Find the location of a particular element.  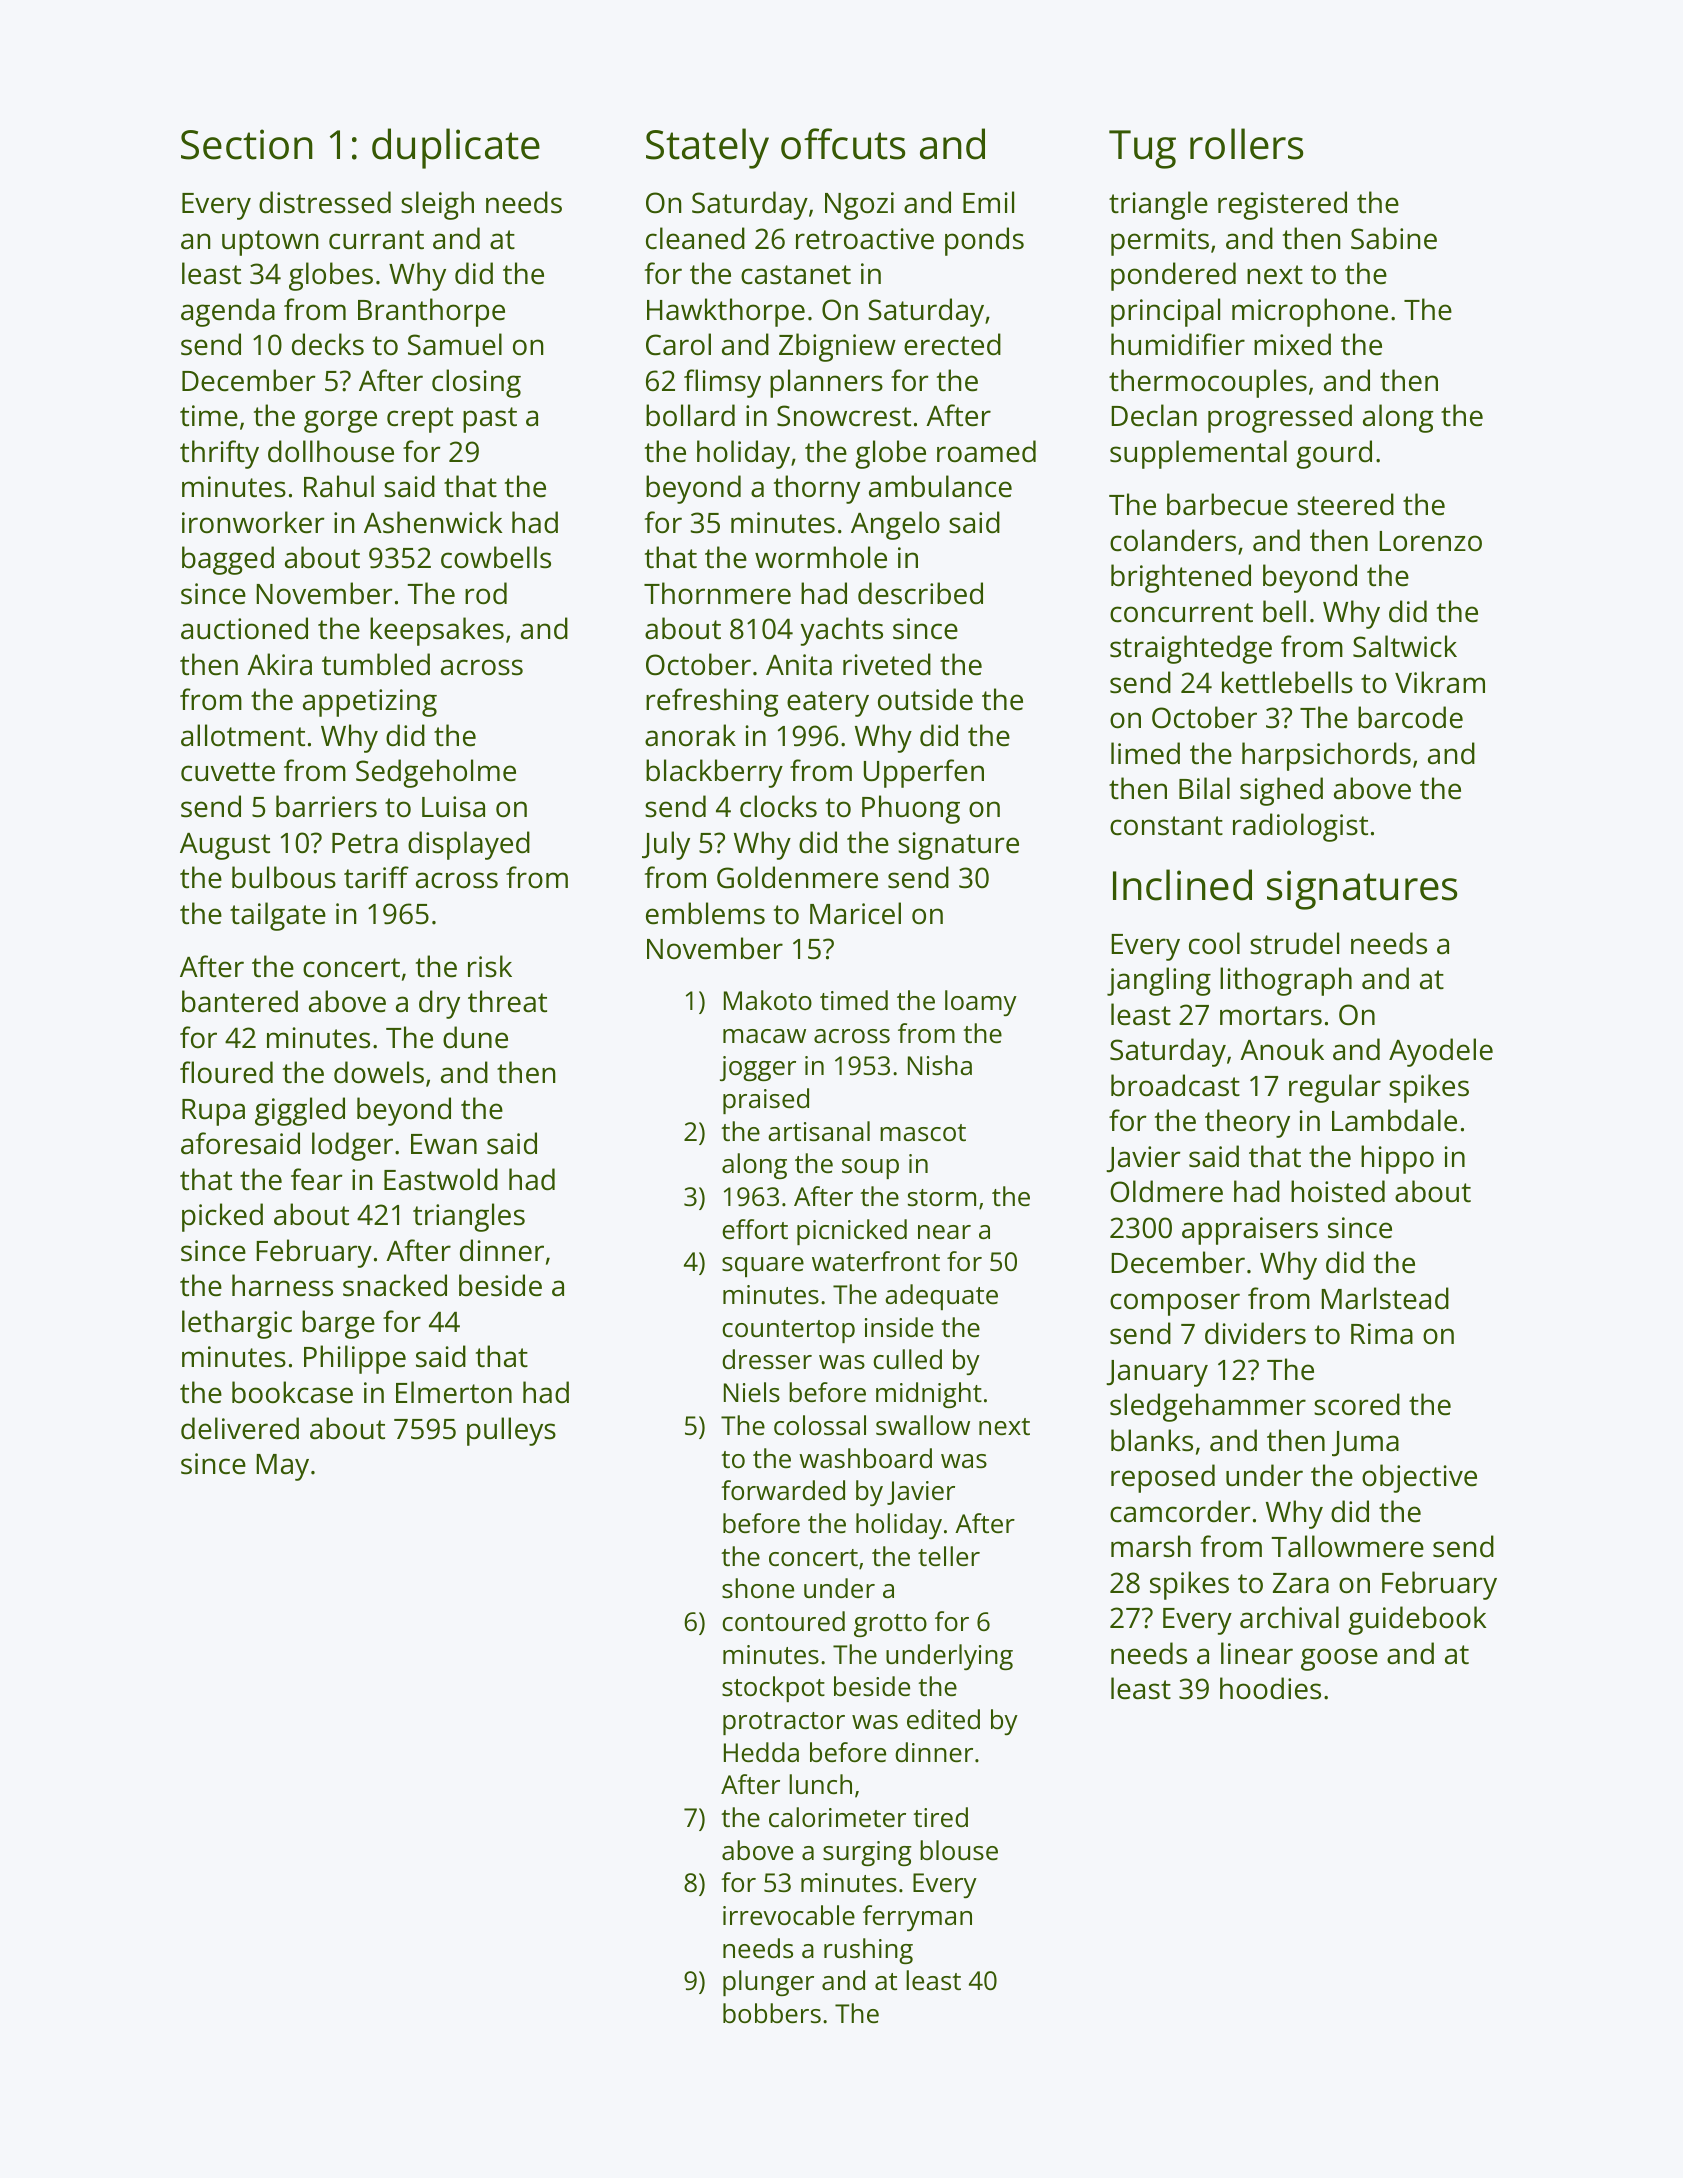

limed is located at coordinates (1145, 753).
